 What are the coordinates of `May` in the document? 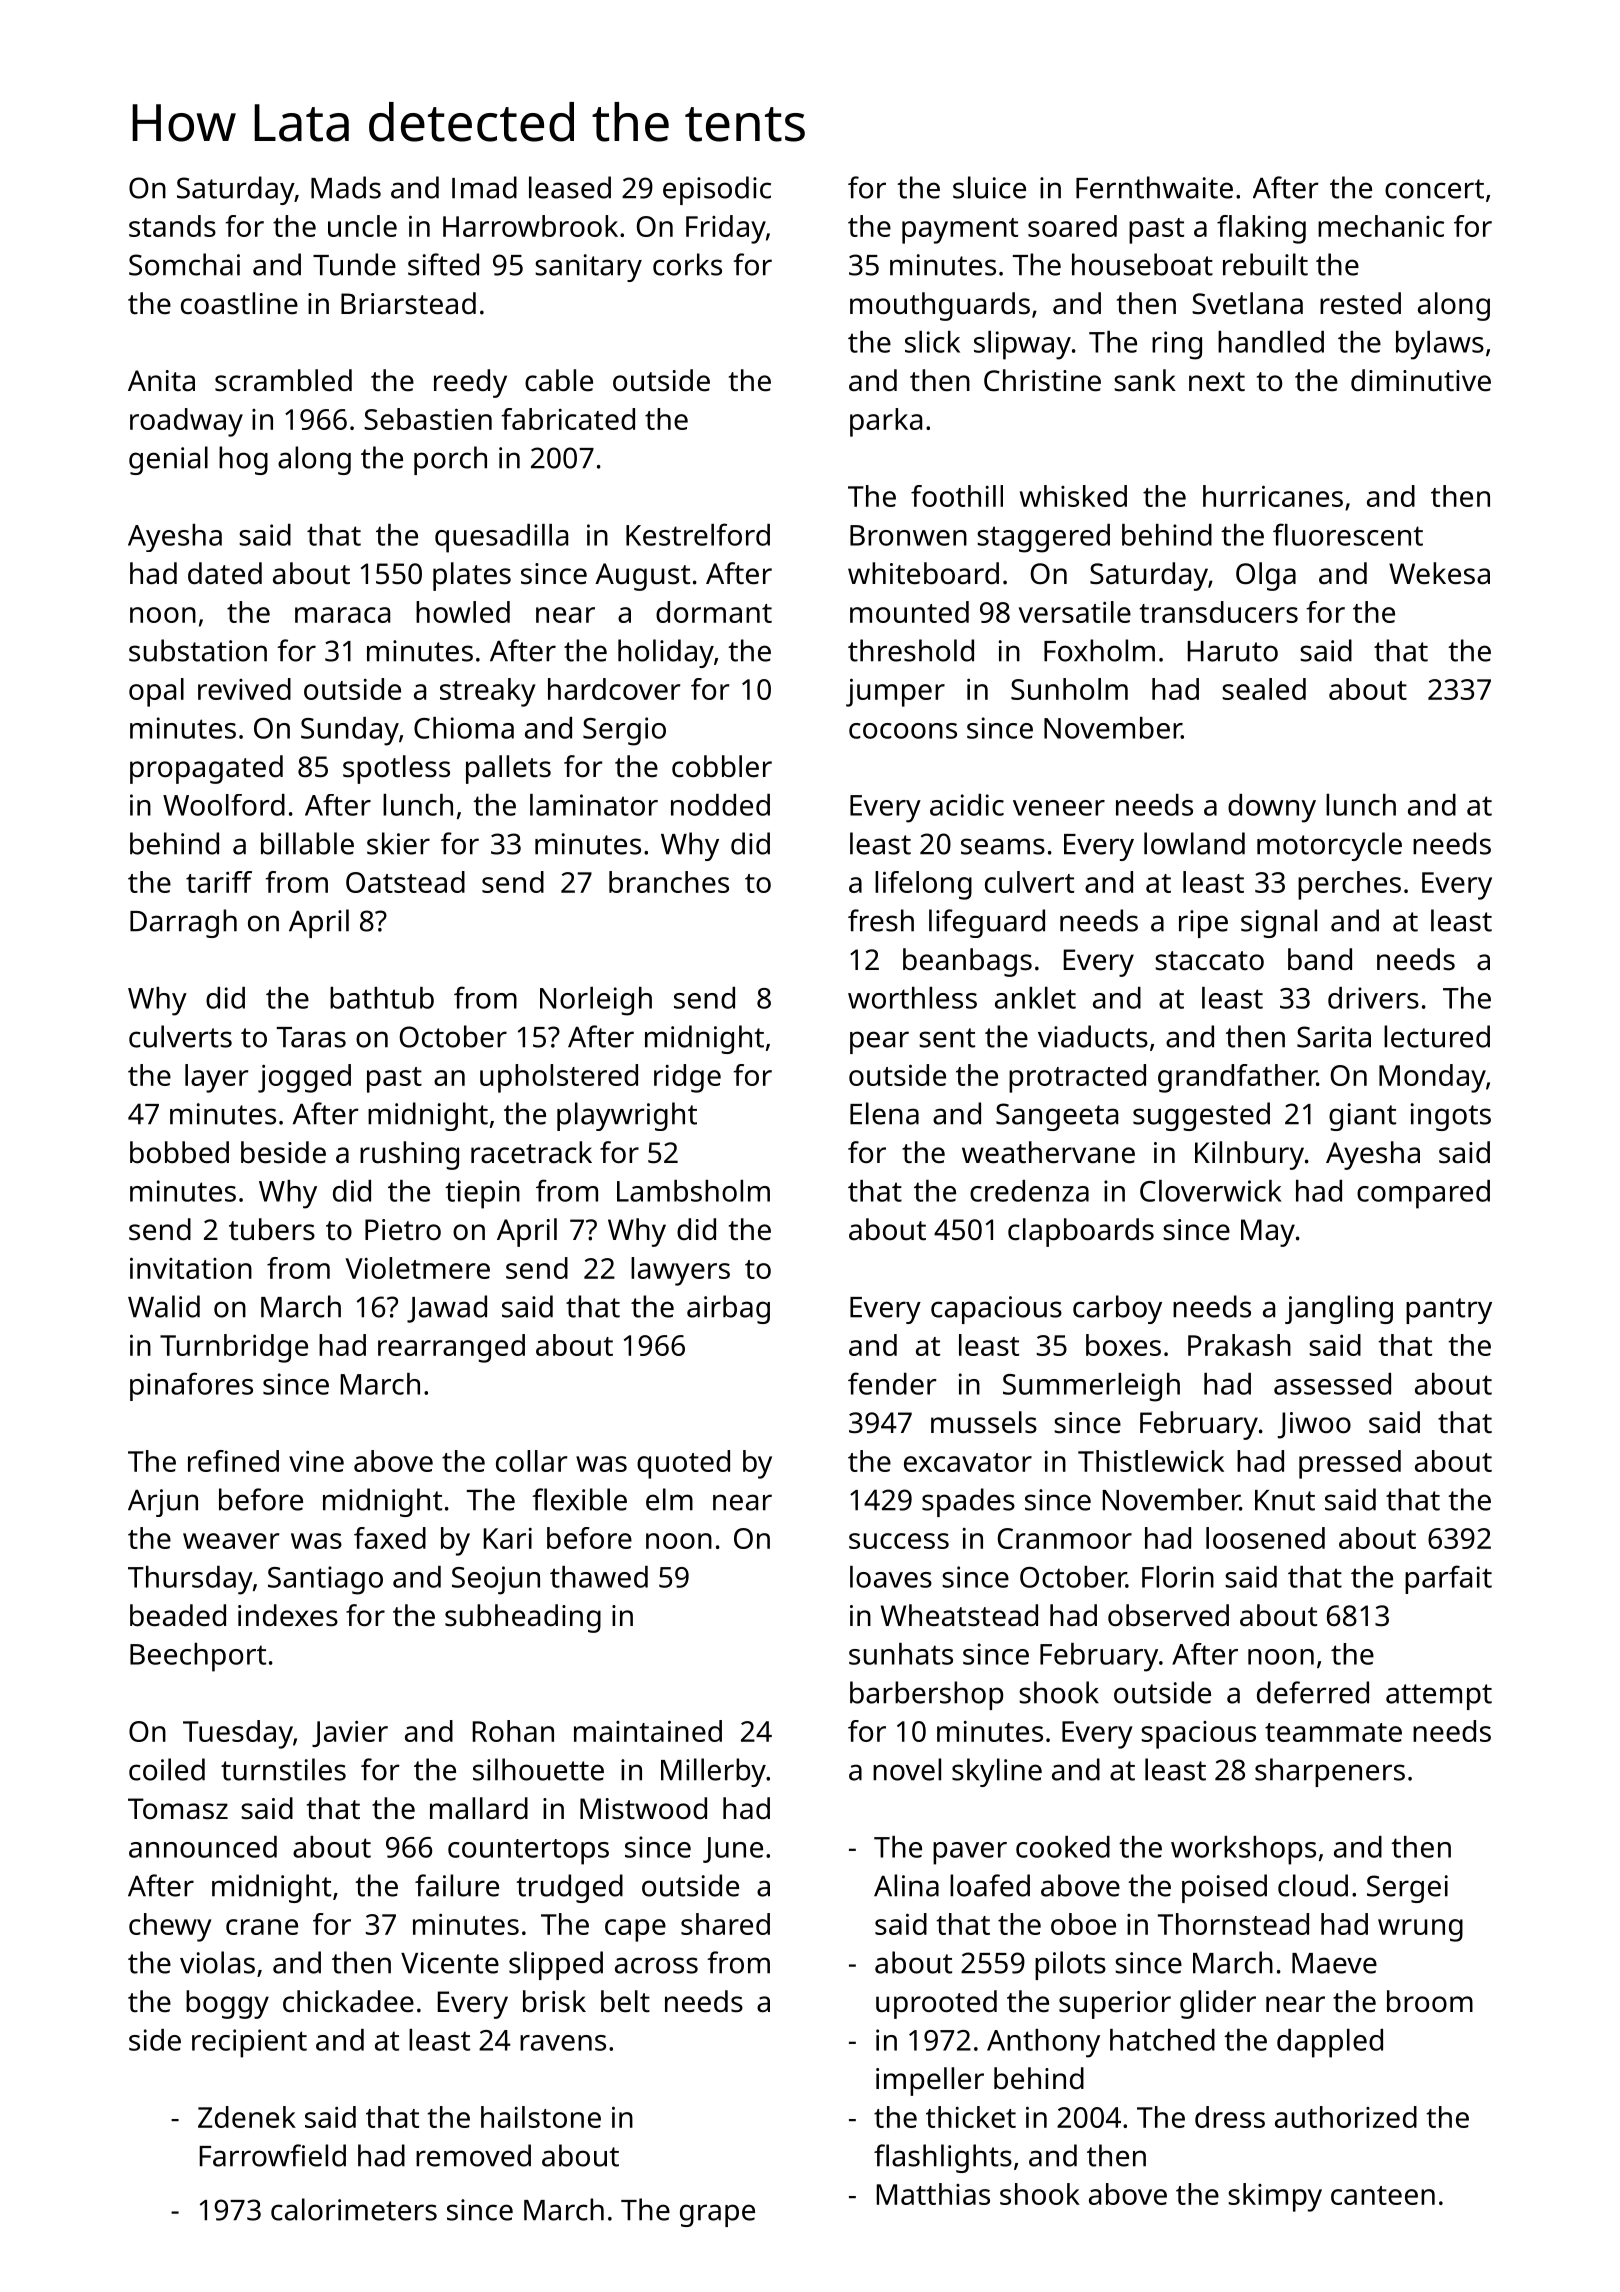 It's located at (1268, 1233).
